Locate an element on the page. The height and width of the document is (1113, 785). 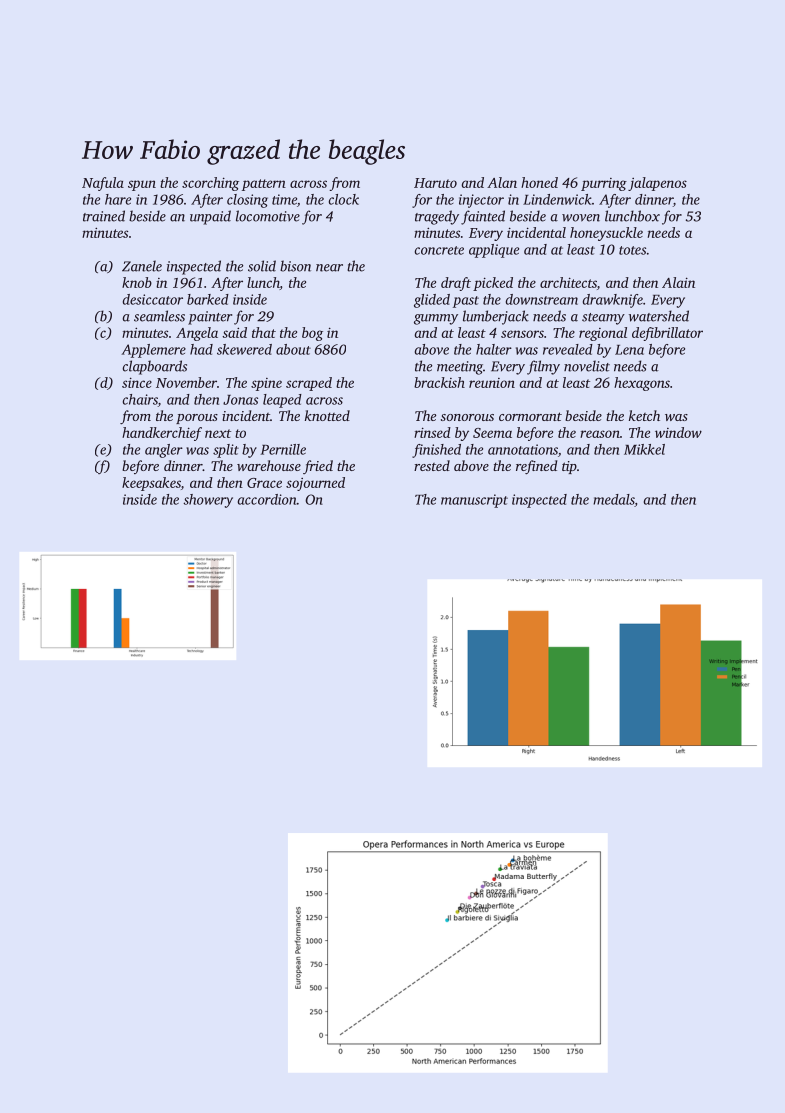
concrete is located at coordinates (439, 250).
